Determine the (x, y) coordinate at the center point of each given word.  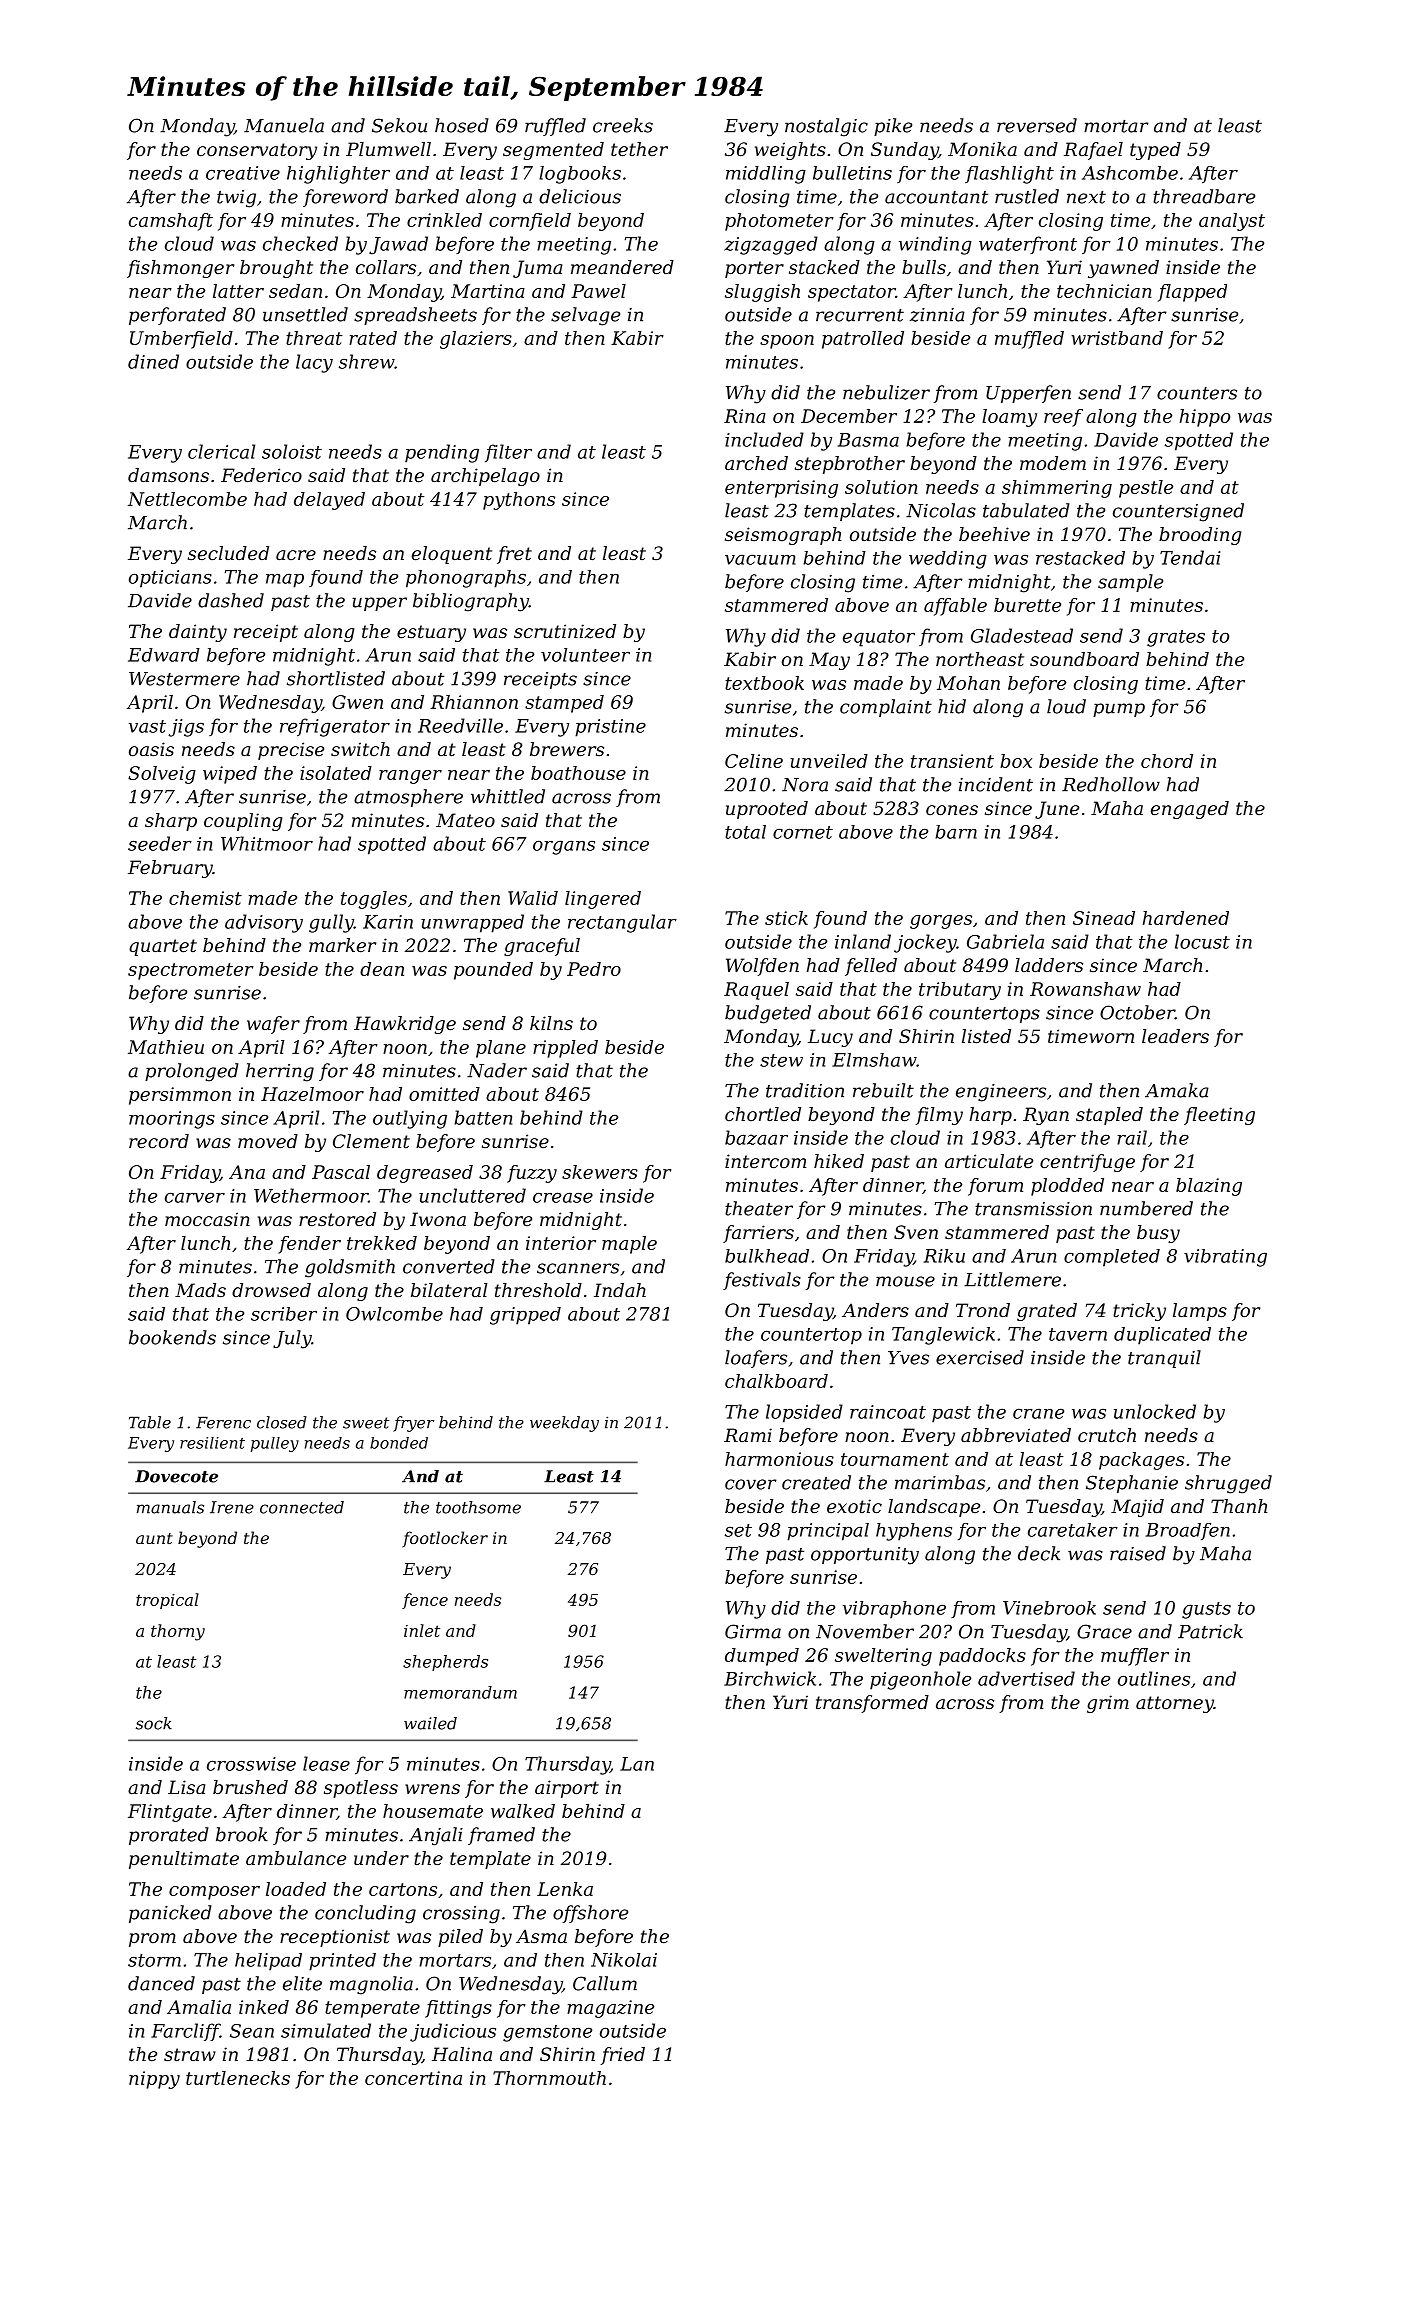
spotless (361, 1789)
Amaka (1177, 1090)
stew (781, 1060)
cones (952, 810)
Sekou (399, 125)
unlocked (1155, 1411)
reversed (1037, 125)
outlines (1154, 1678)
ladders (1049, 965)
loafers (756, 1359)
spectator (852, 293)
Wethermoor (311, 1195)
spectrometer (191, 971)
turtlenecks (238, 2078)
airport (567, 1789)
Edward (164, 655)
